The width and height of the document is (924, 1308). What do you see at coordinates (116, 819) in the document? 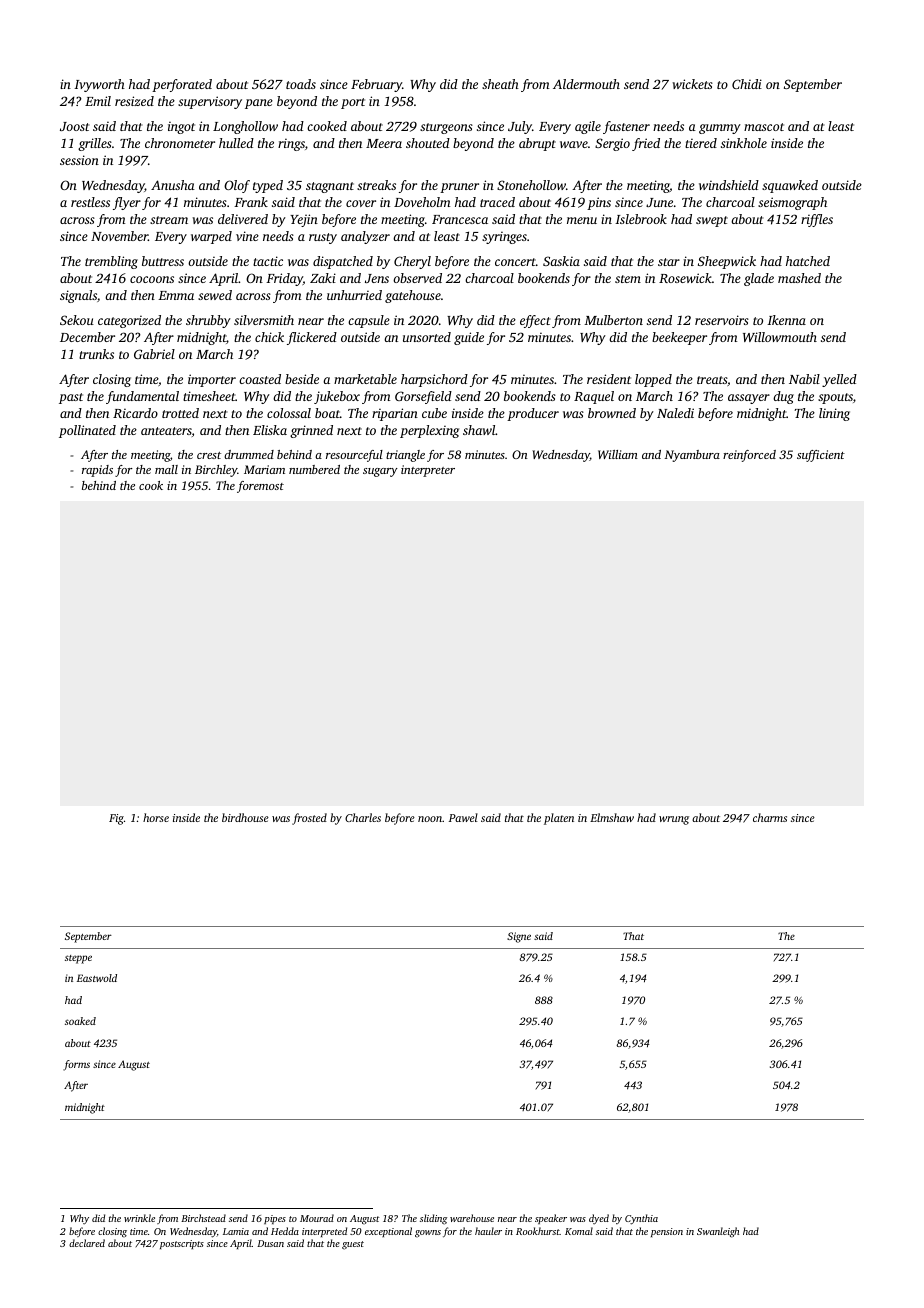
I see `Fig` at bounding box center [116, 819].
